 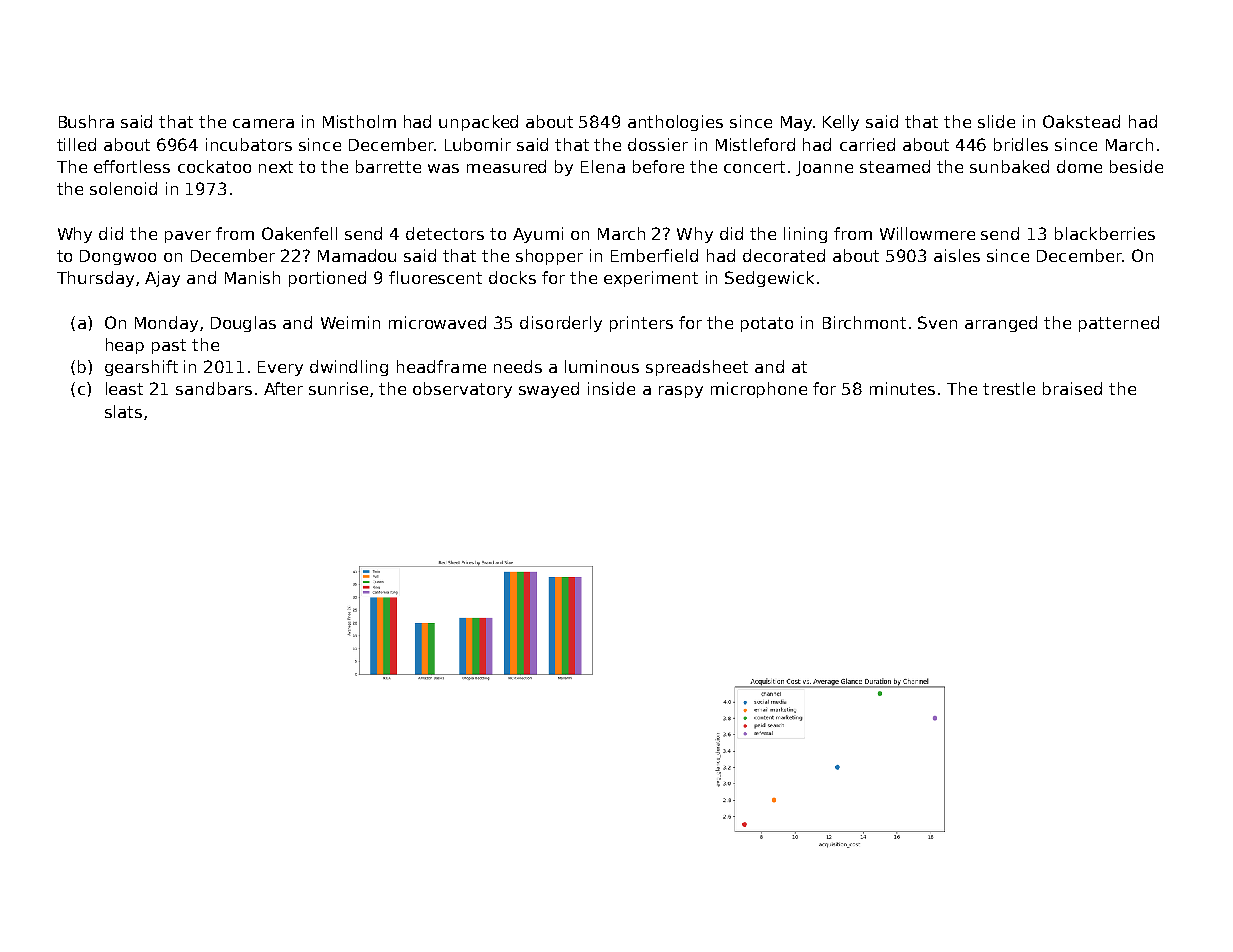 I want to click on incubators, so click(x=249, y=144).
